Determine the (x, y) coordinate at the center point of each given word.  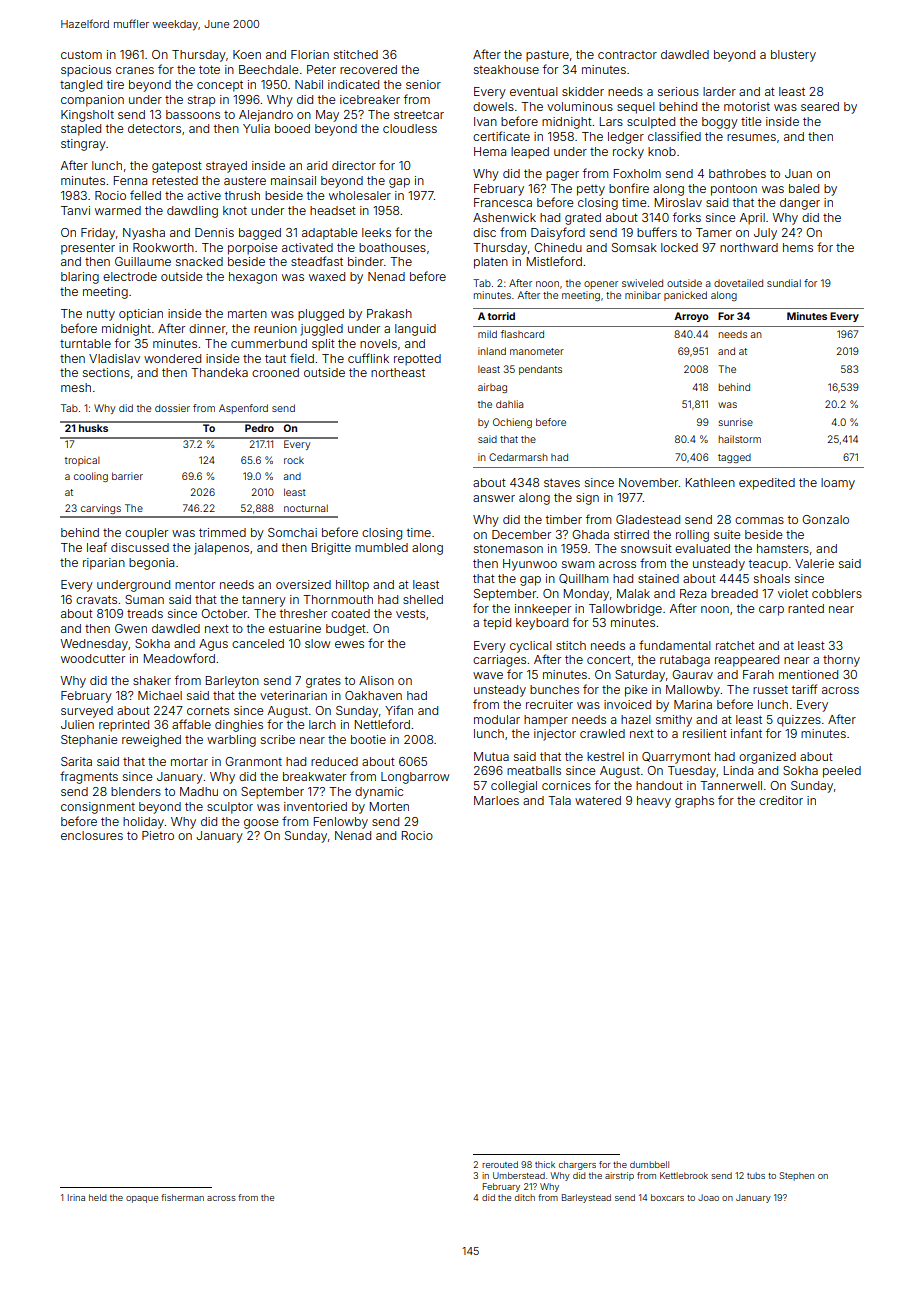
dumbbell (649, 1164)
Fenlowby (341, 823)
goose (261, 824)
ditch (525, 1197)
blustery (793, 56)
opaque (142, 1199)
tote (209, 69)
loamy (838, 484)
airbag (492, 388)
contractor (627, 55)
